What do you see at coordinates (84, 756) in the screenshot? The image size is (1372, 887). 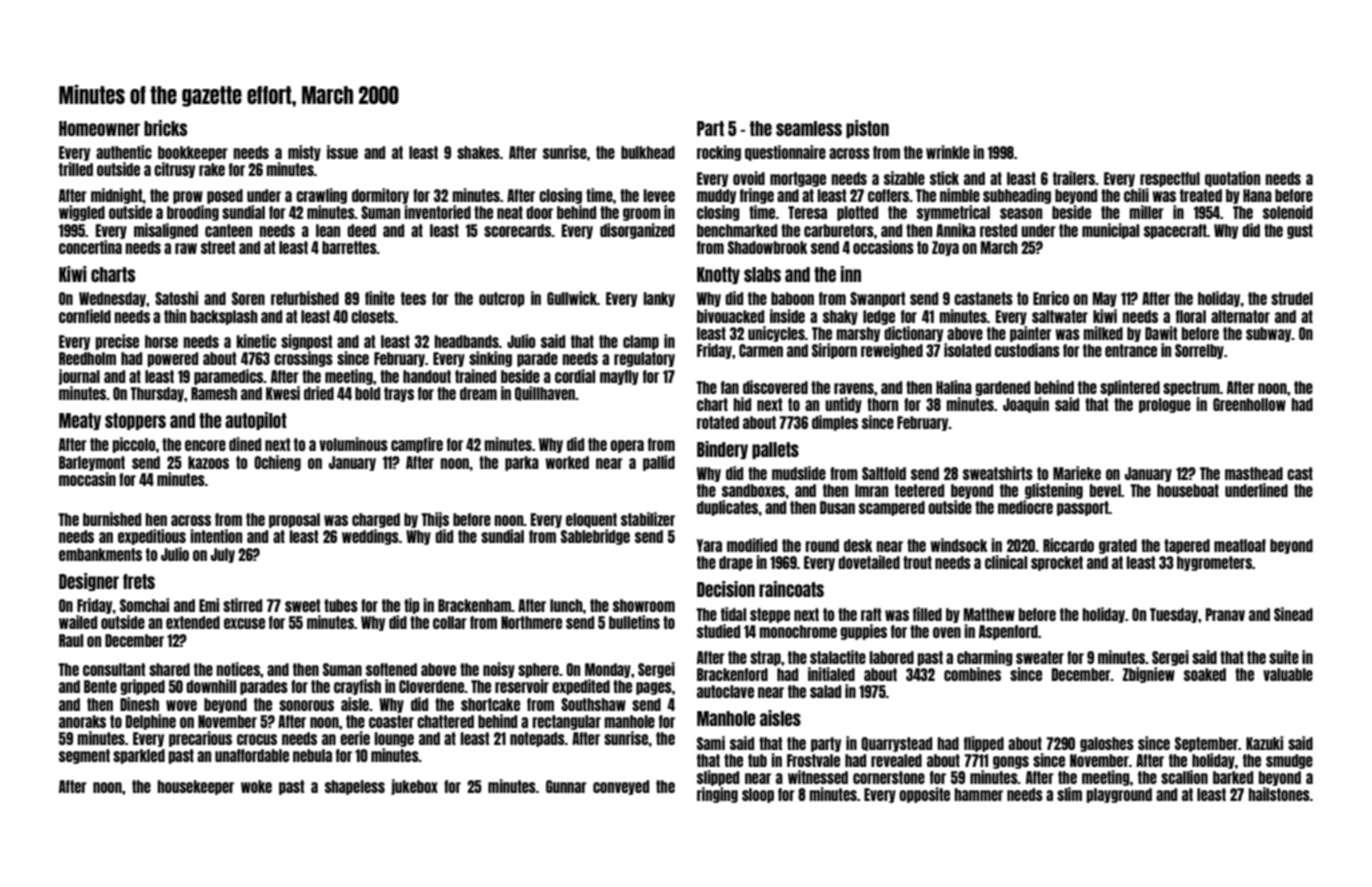 I see `segment` at bounding box center [84, 756].
